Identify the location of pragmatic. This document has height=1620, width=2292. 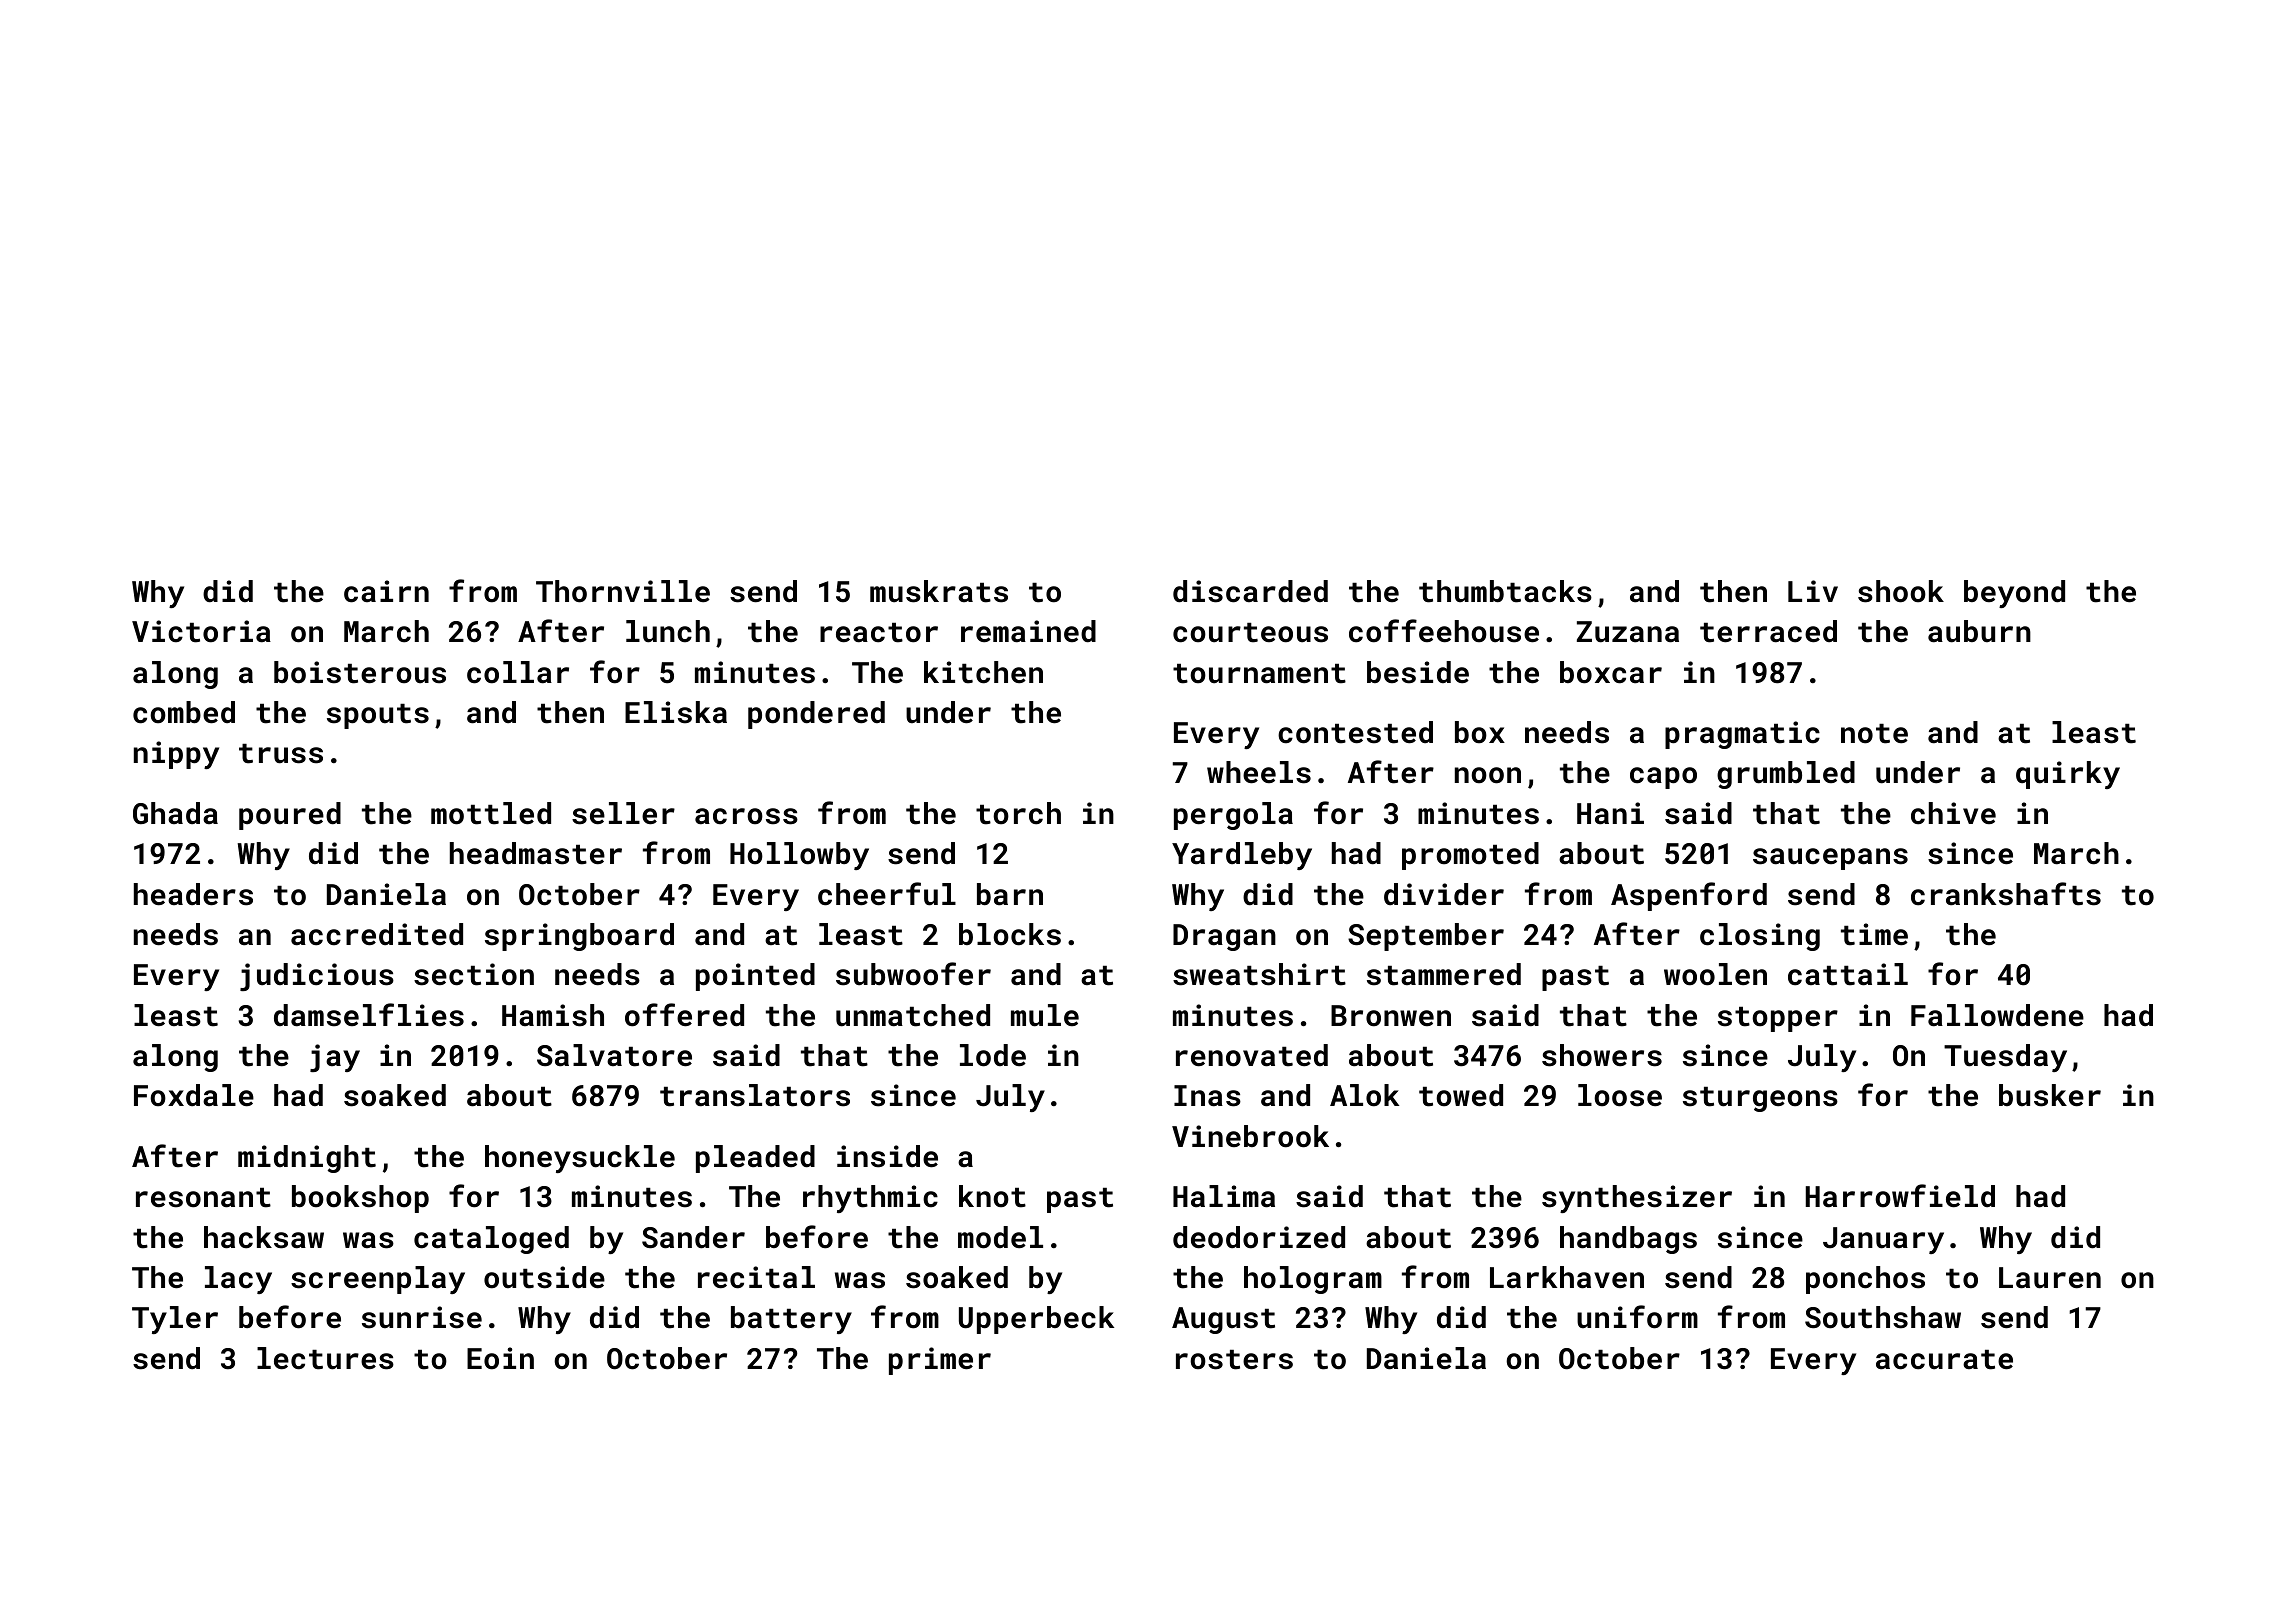
(1742, 735).
